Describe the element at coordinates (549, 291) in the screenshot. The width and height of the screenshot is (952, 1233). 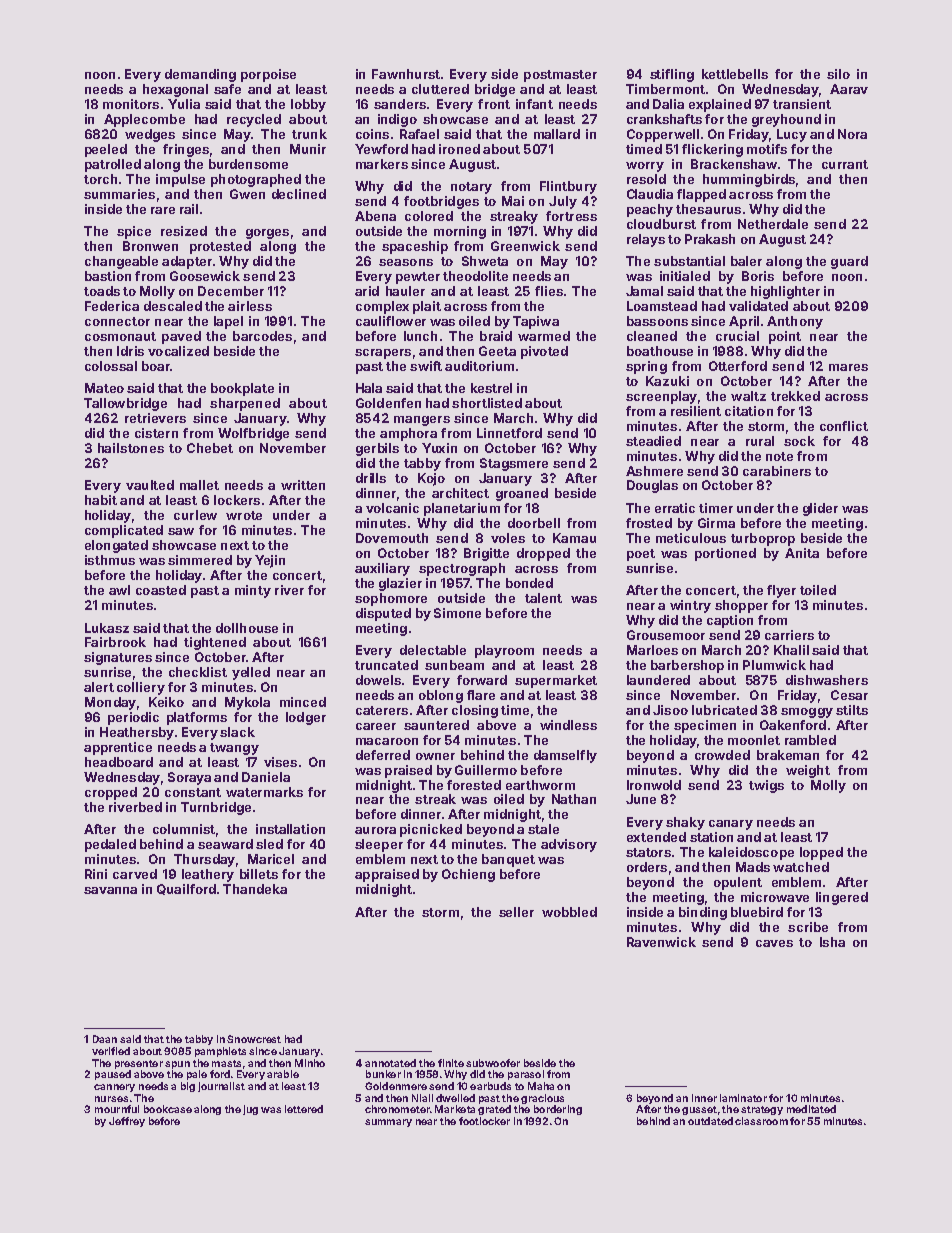
I see `flies` at that location.
